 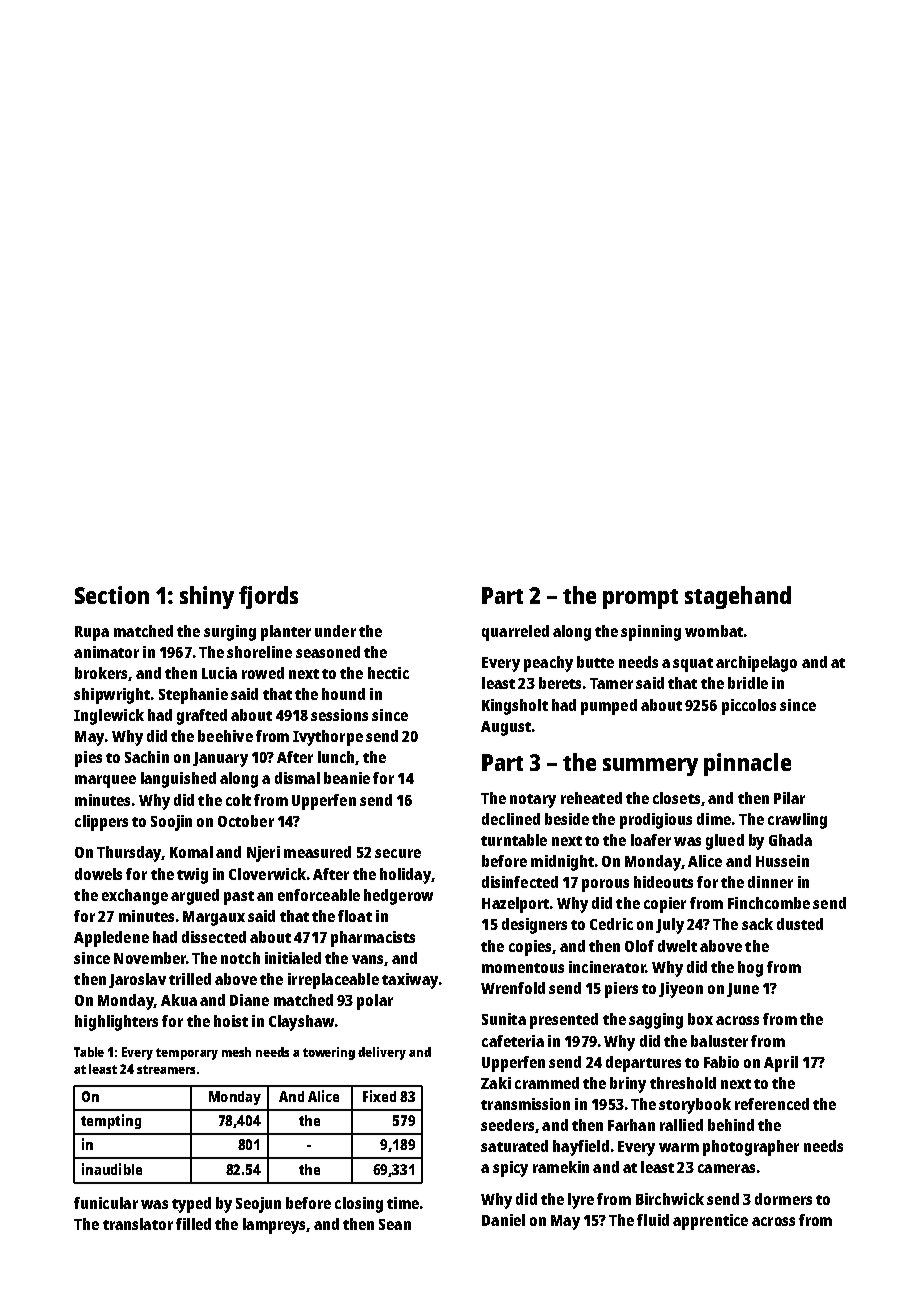 I want to click on shiny, so click(x=207, y=597).
